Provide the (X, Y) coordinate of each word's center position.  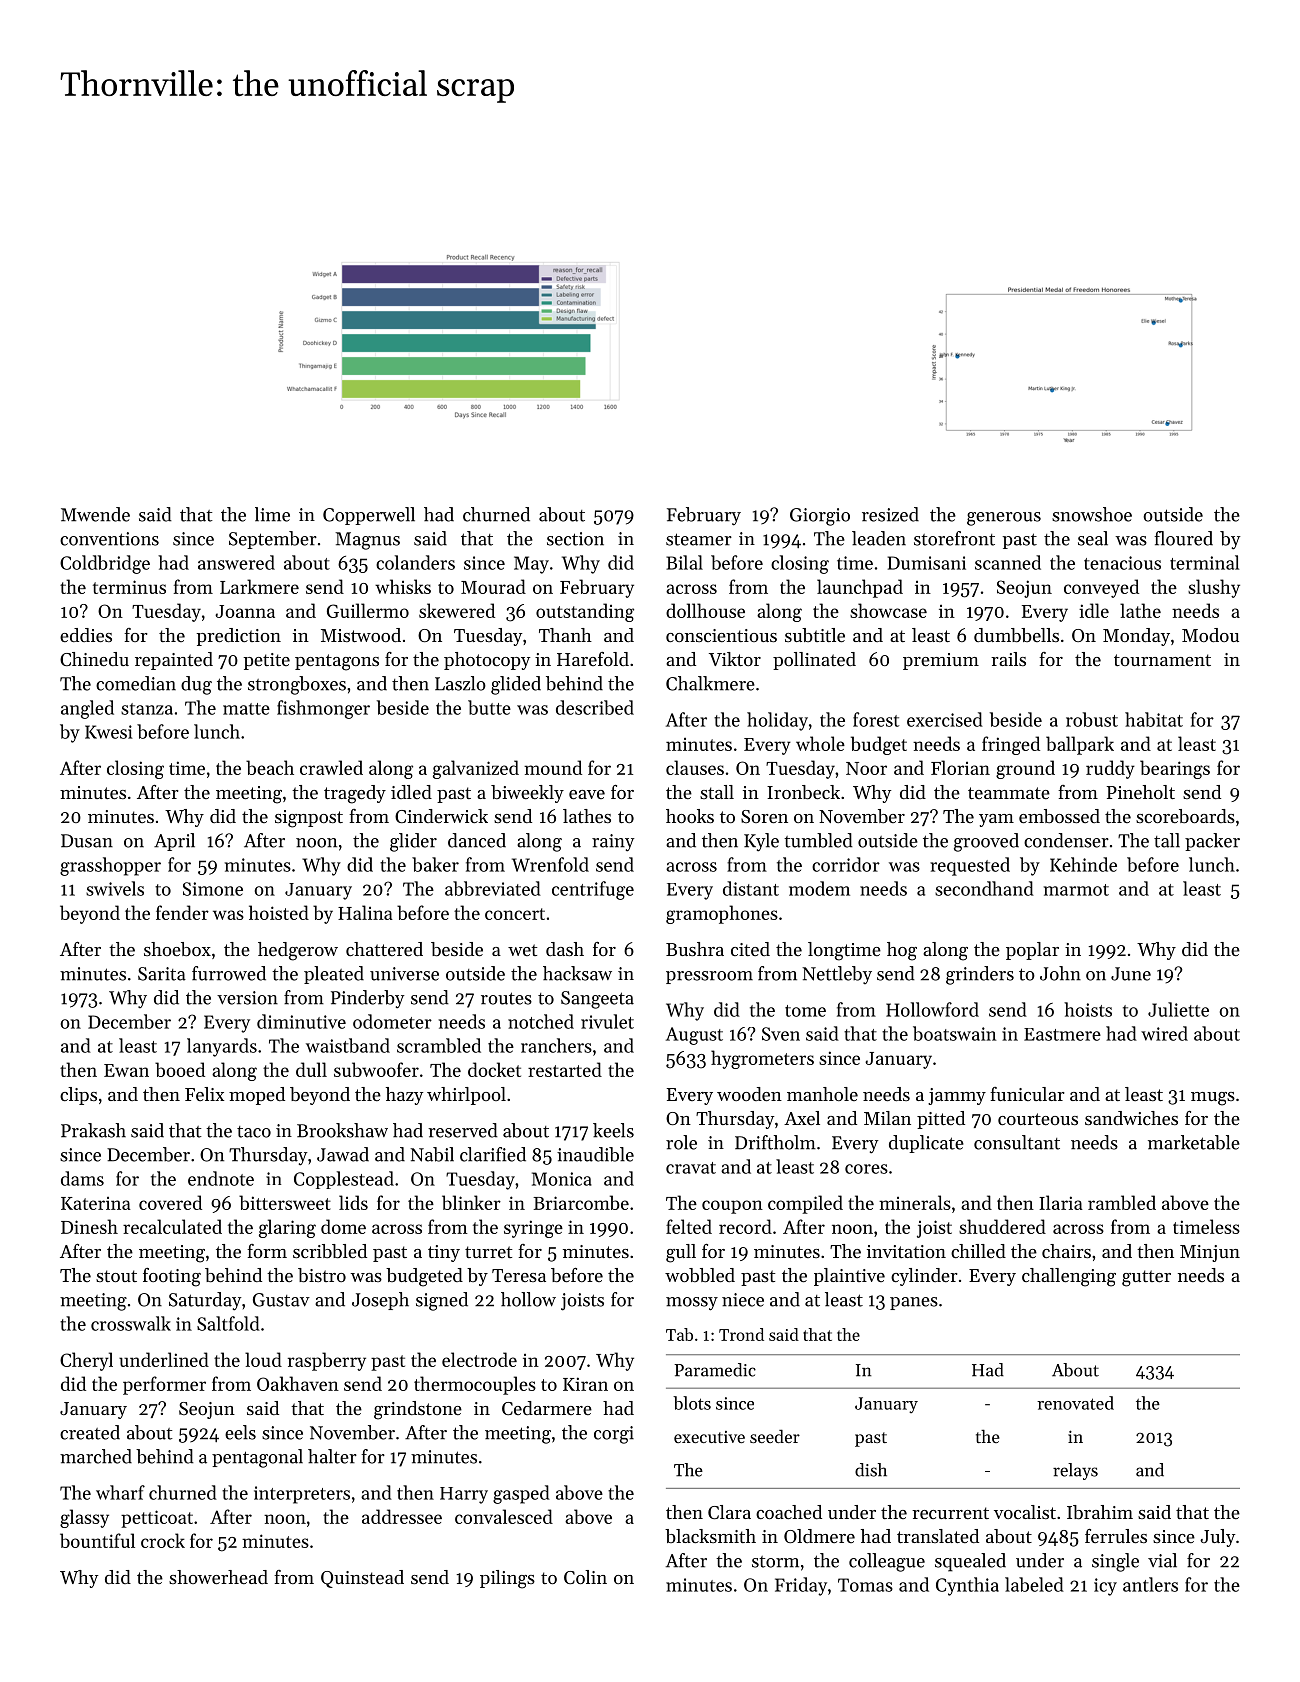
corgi (614, 1435)
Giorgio (820, 517)
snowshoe (1092, 514)
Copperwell (369, 516)
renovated (1075, 1403)
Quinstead (362, 1579)
